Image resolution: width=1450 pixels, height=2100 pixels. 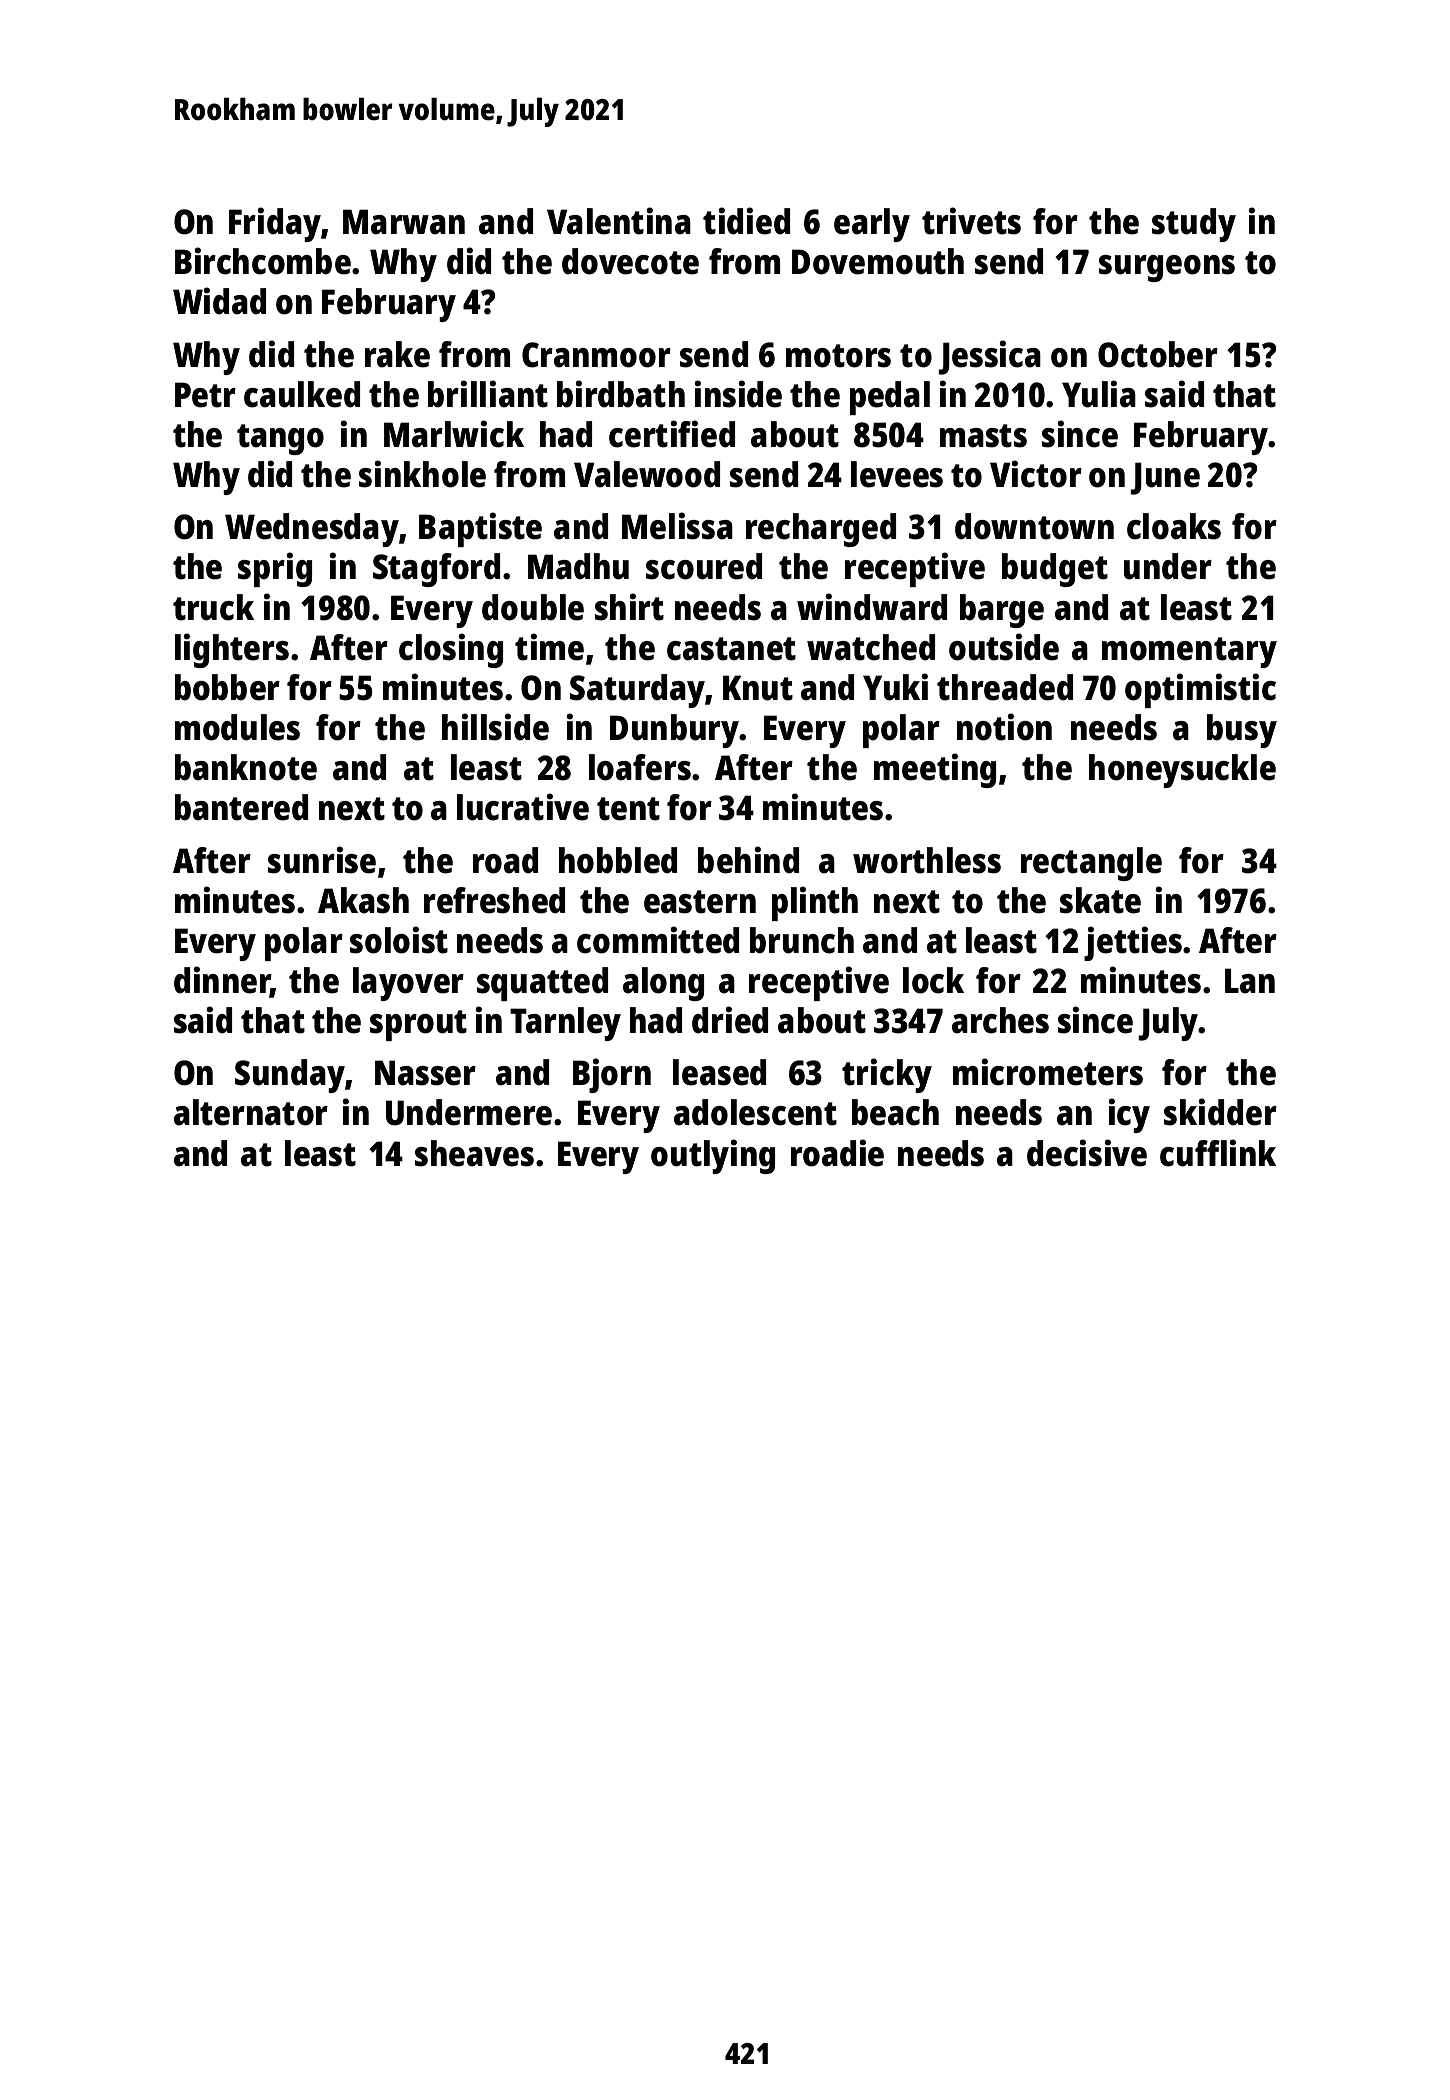 I want to click on momentary, so click(x=1189, y=652).
